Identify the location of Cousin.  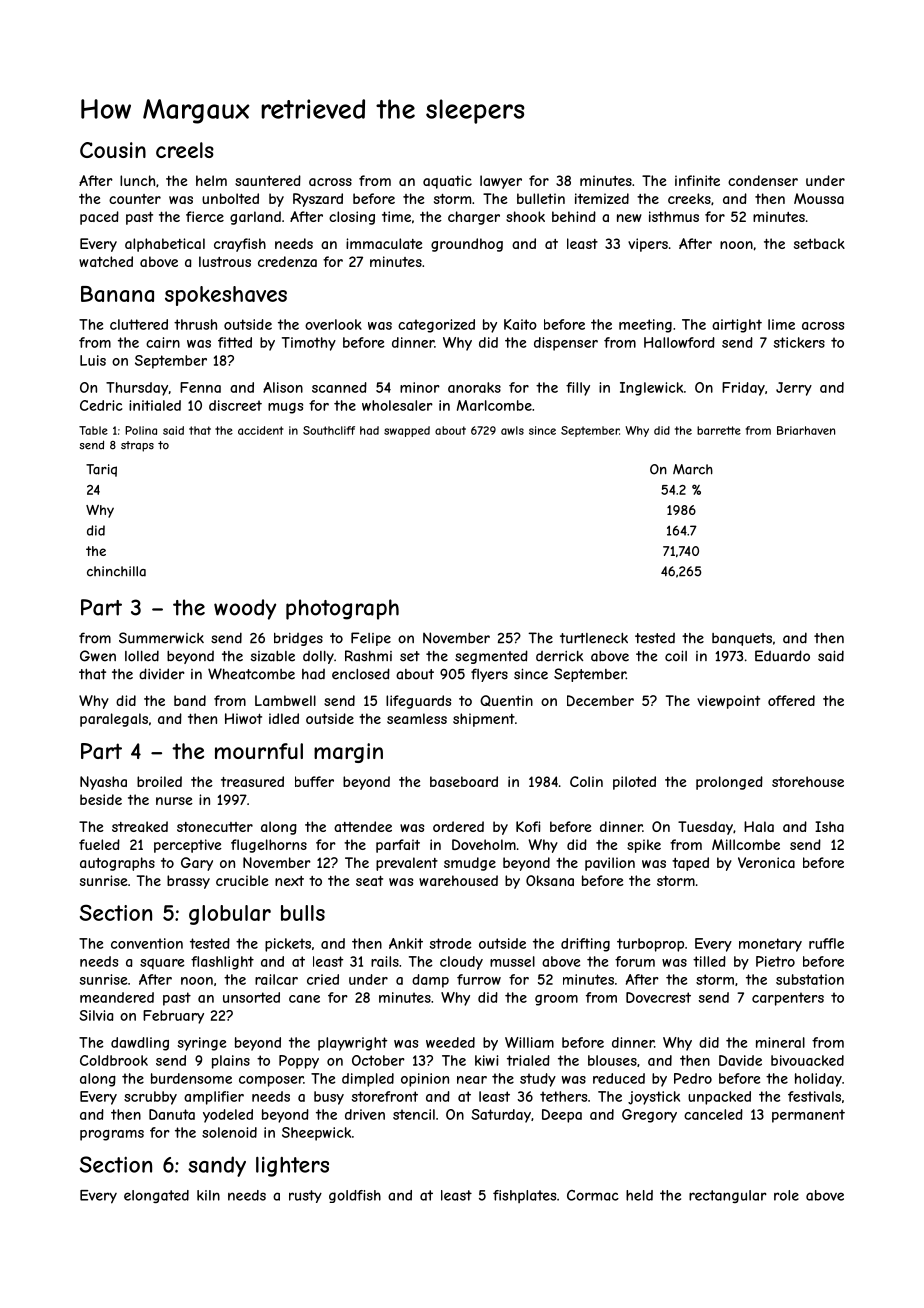
(113, 150).
